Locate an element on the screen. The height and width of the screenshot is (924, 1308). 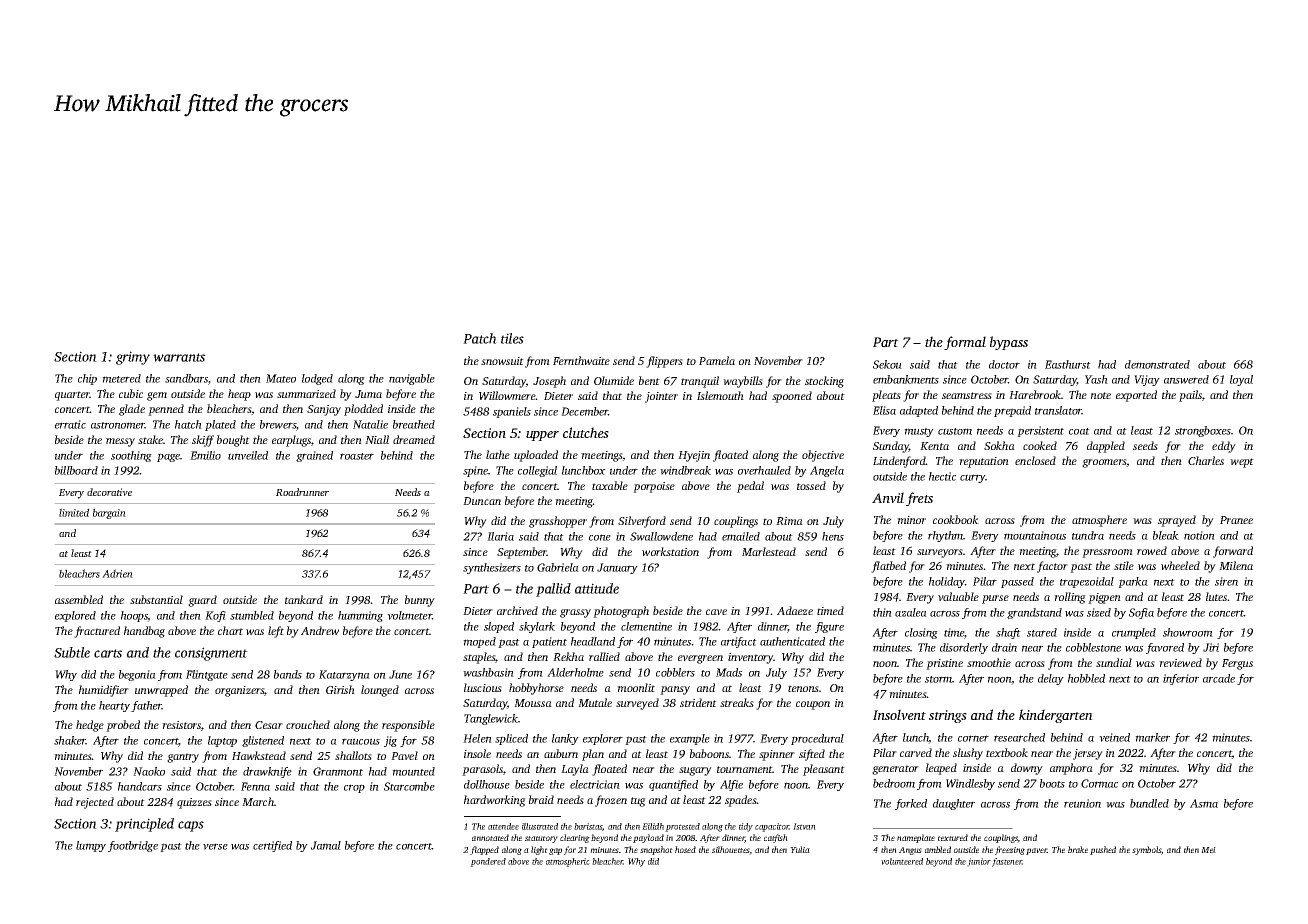
Patch is located at coordinates (480, 338).
